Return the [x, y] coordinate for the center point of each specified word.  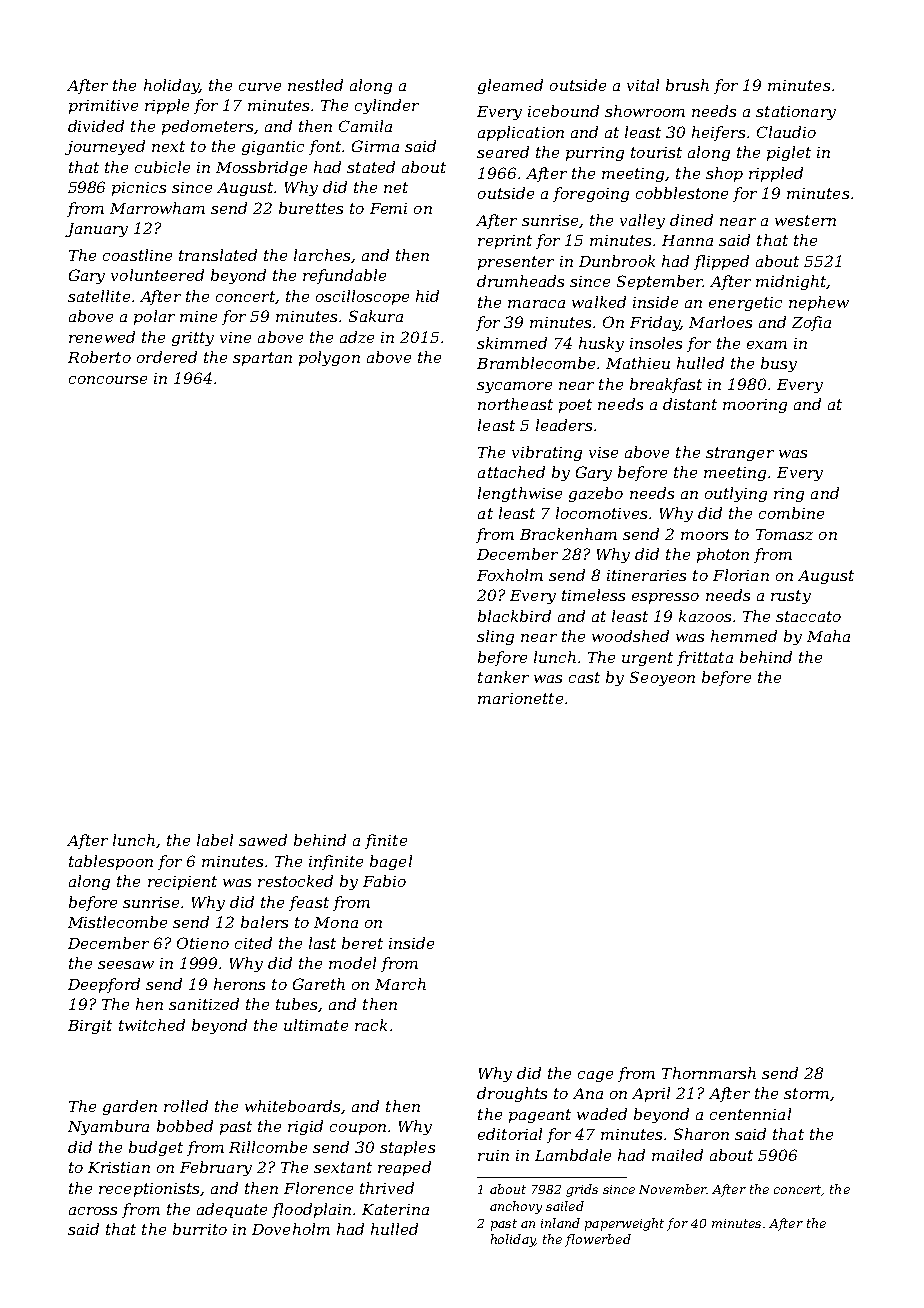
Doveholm [291, 1229]
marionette [520, 698]
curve [260, 87]
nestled [315, 85]
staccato [808, 616]
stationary [796, 113]
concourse [108, 380]
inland [560, 1223]
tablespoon [111, 862]
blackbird [514, 616]
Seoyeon [662, 678]
